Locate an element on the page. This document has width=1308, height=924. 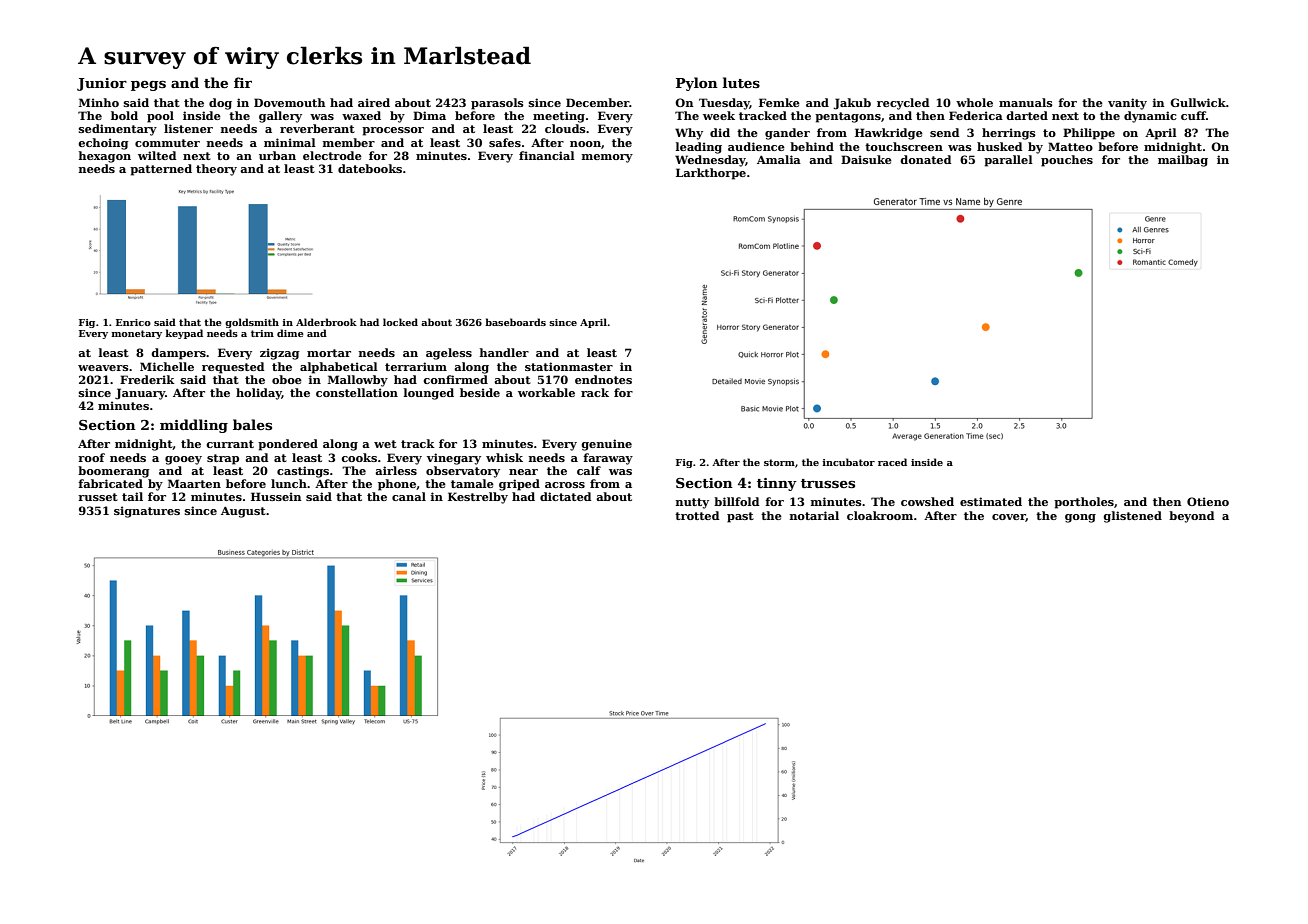
ageless is located at coordinates (449, 354).
